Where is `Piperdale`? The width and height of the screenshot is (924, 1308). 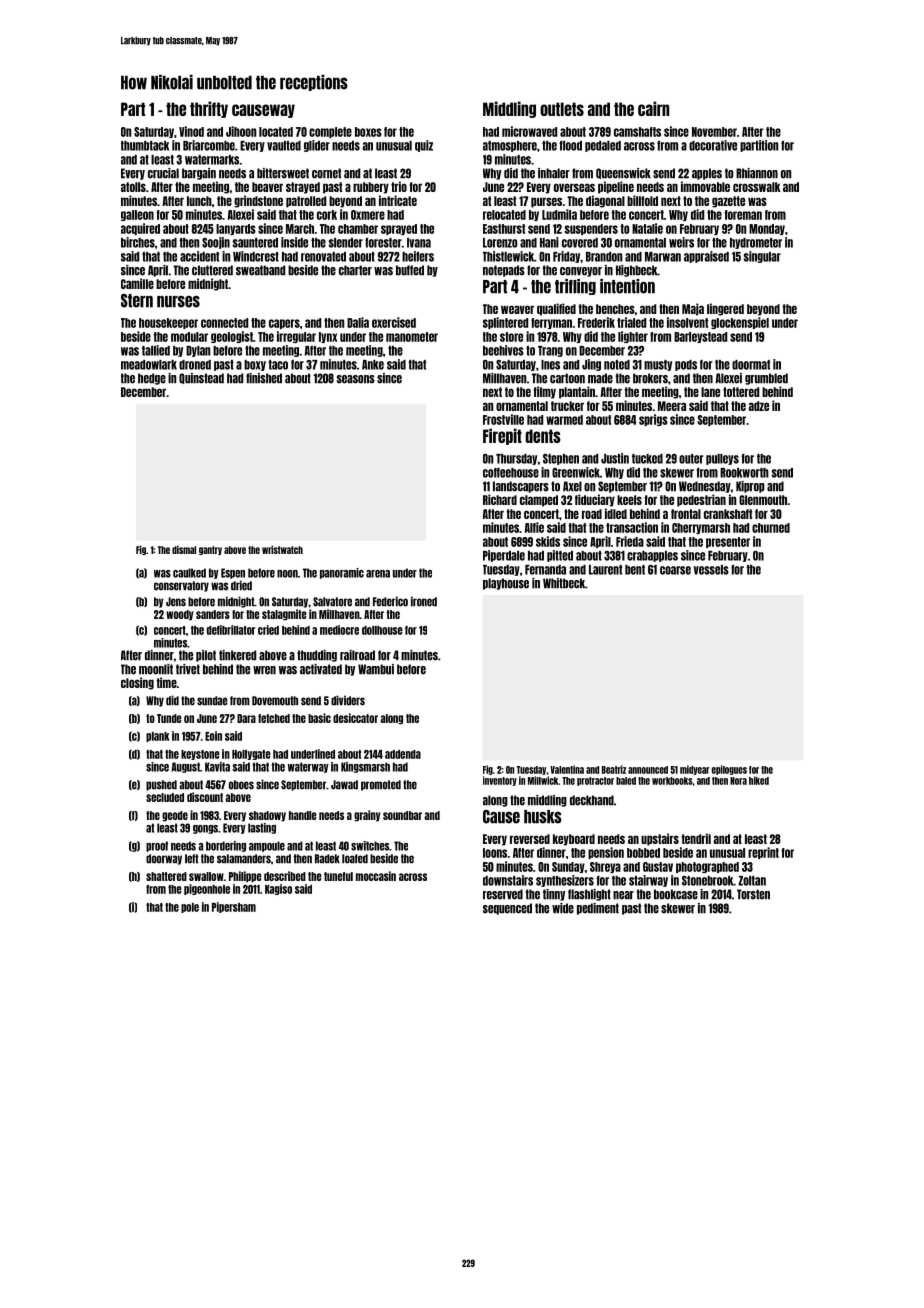
Piperdale is located at coordinates (504, 556).
